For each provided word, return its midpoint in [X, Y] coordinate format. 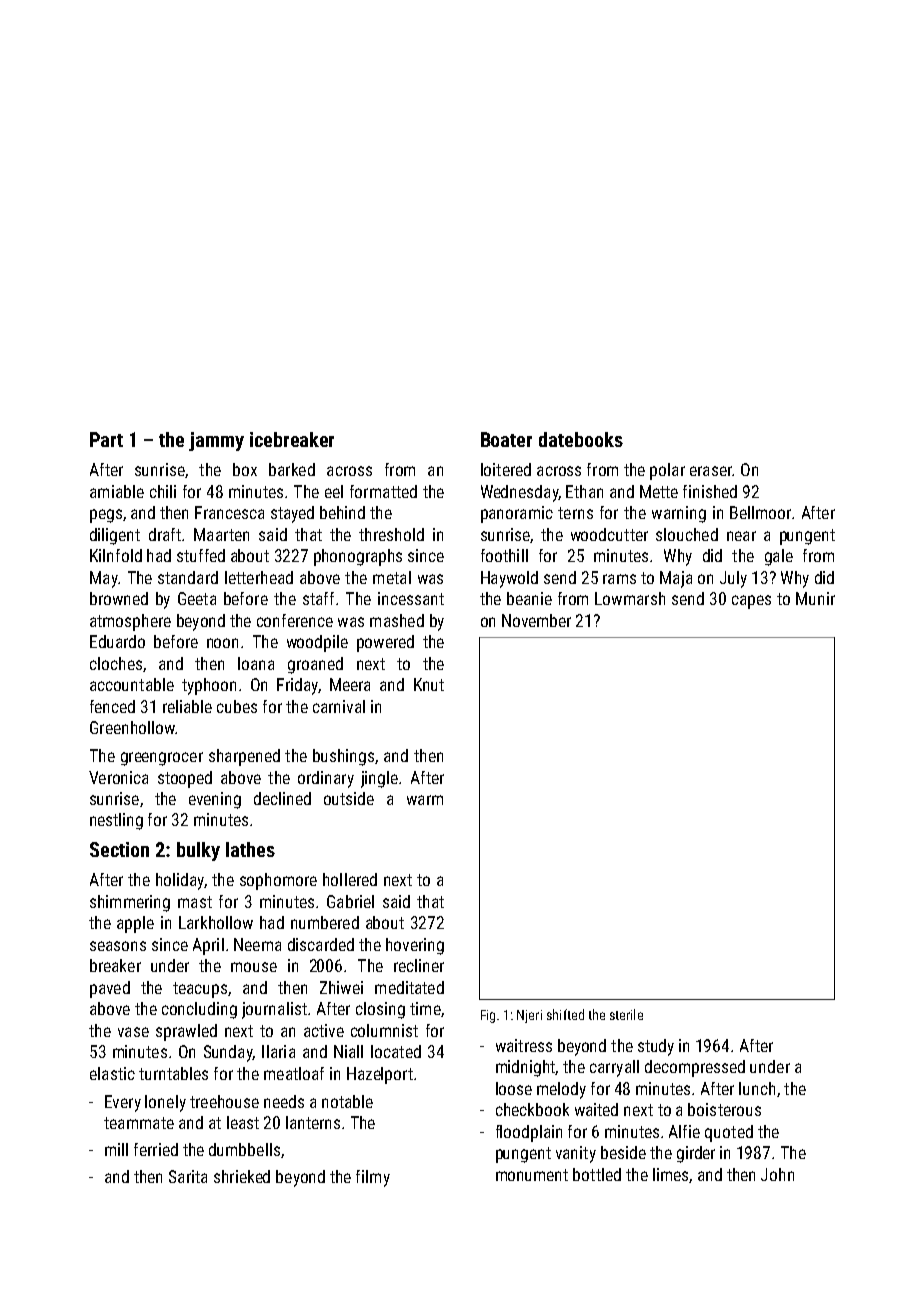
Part [106, 439]
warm [425, 800]
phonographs [358, 557]
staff [318, 598]
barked [292, 469]
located [396, 1051]
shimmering [130, 903]
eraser [711, 471]
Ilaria [278, 1051]
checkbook [532, 1109]
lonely [165, 1103]
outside [349, 798]
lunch [757, 1088]
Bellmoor [760, 512]
